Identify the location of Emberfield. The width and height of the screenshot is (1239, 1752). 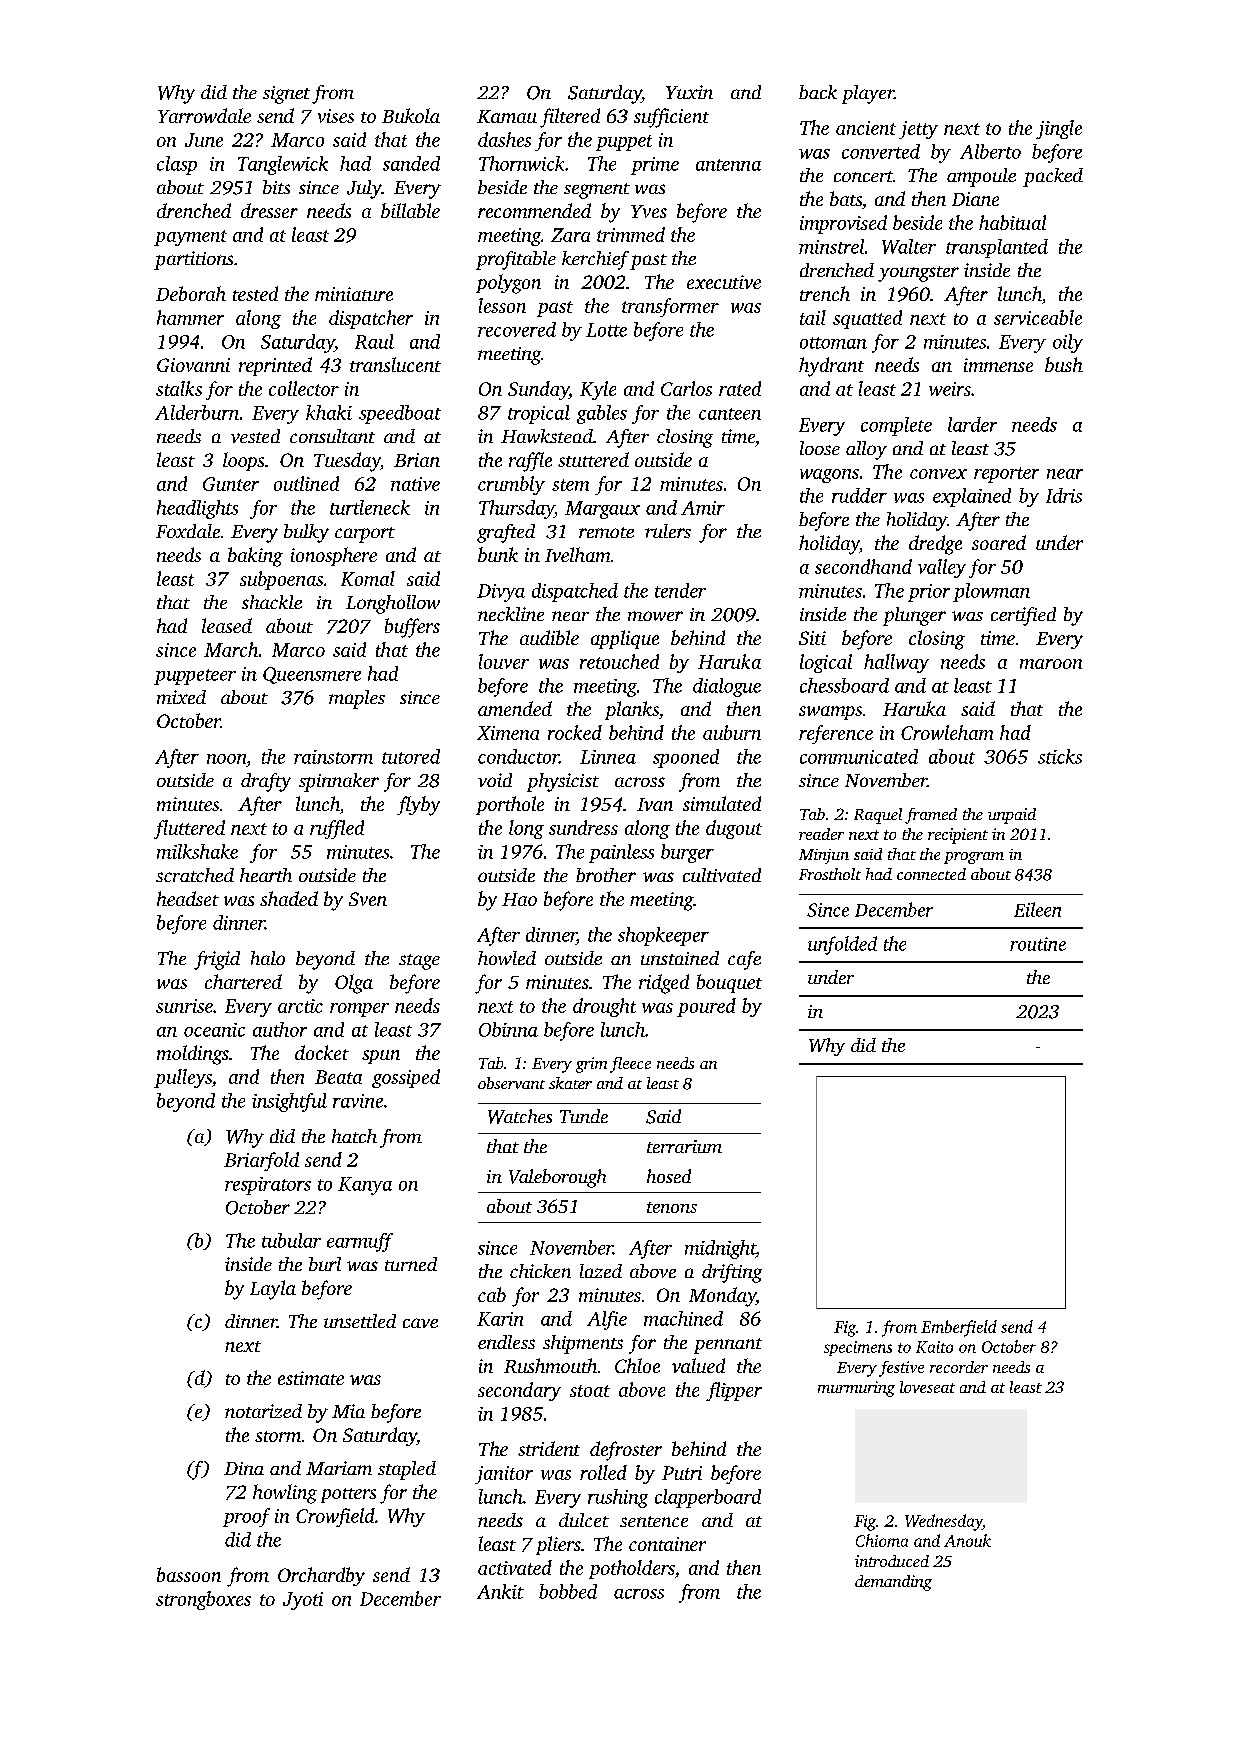
(959, 1328).
